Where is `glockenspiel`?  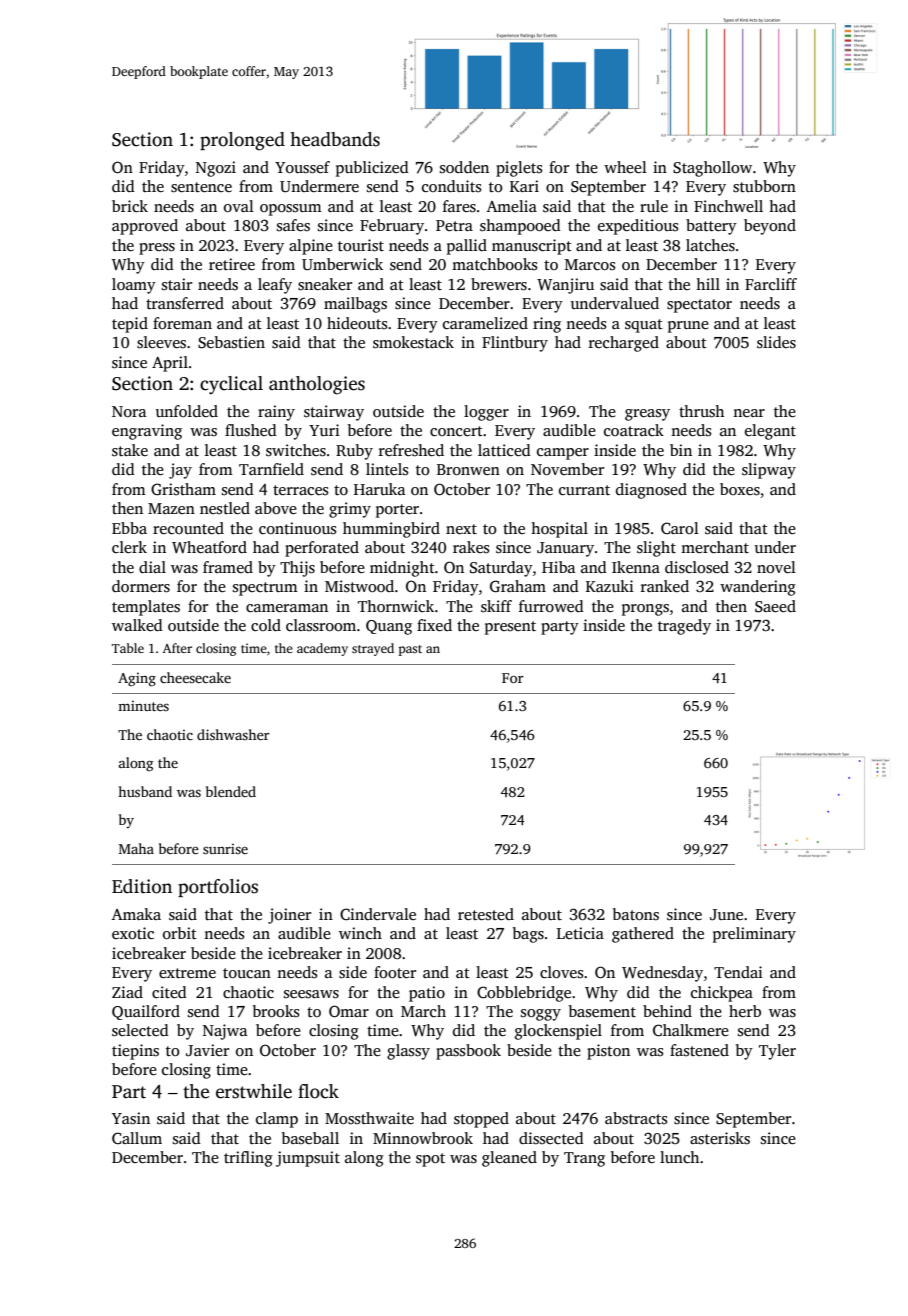
glockenspiel is located at coordinates (558, 1032).
